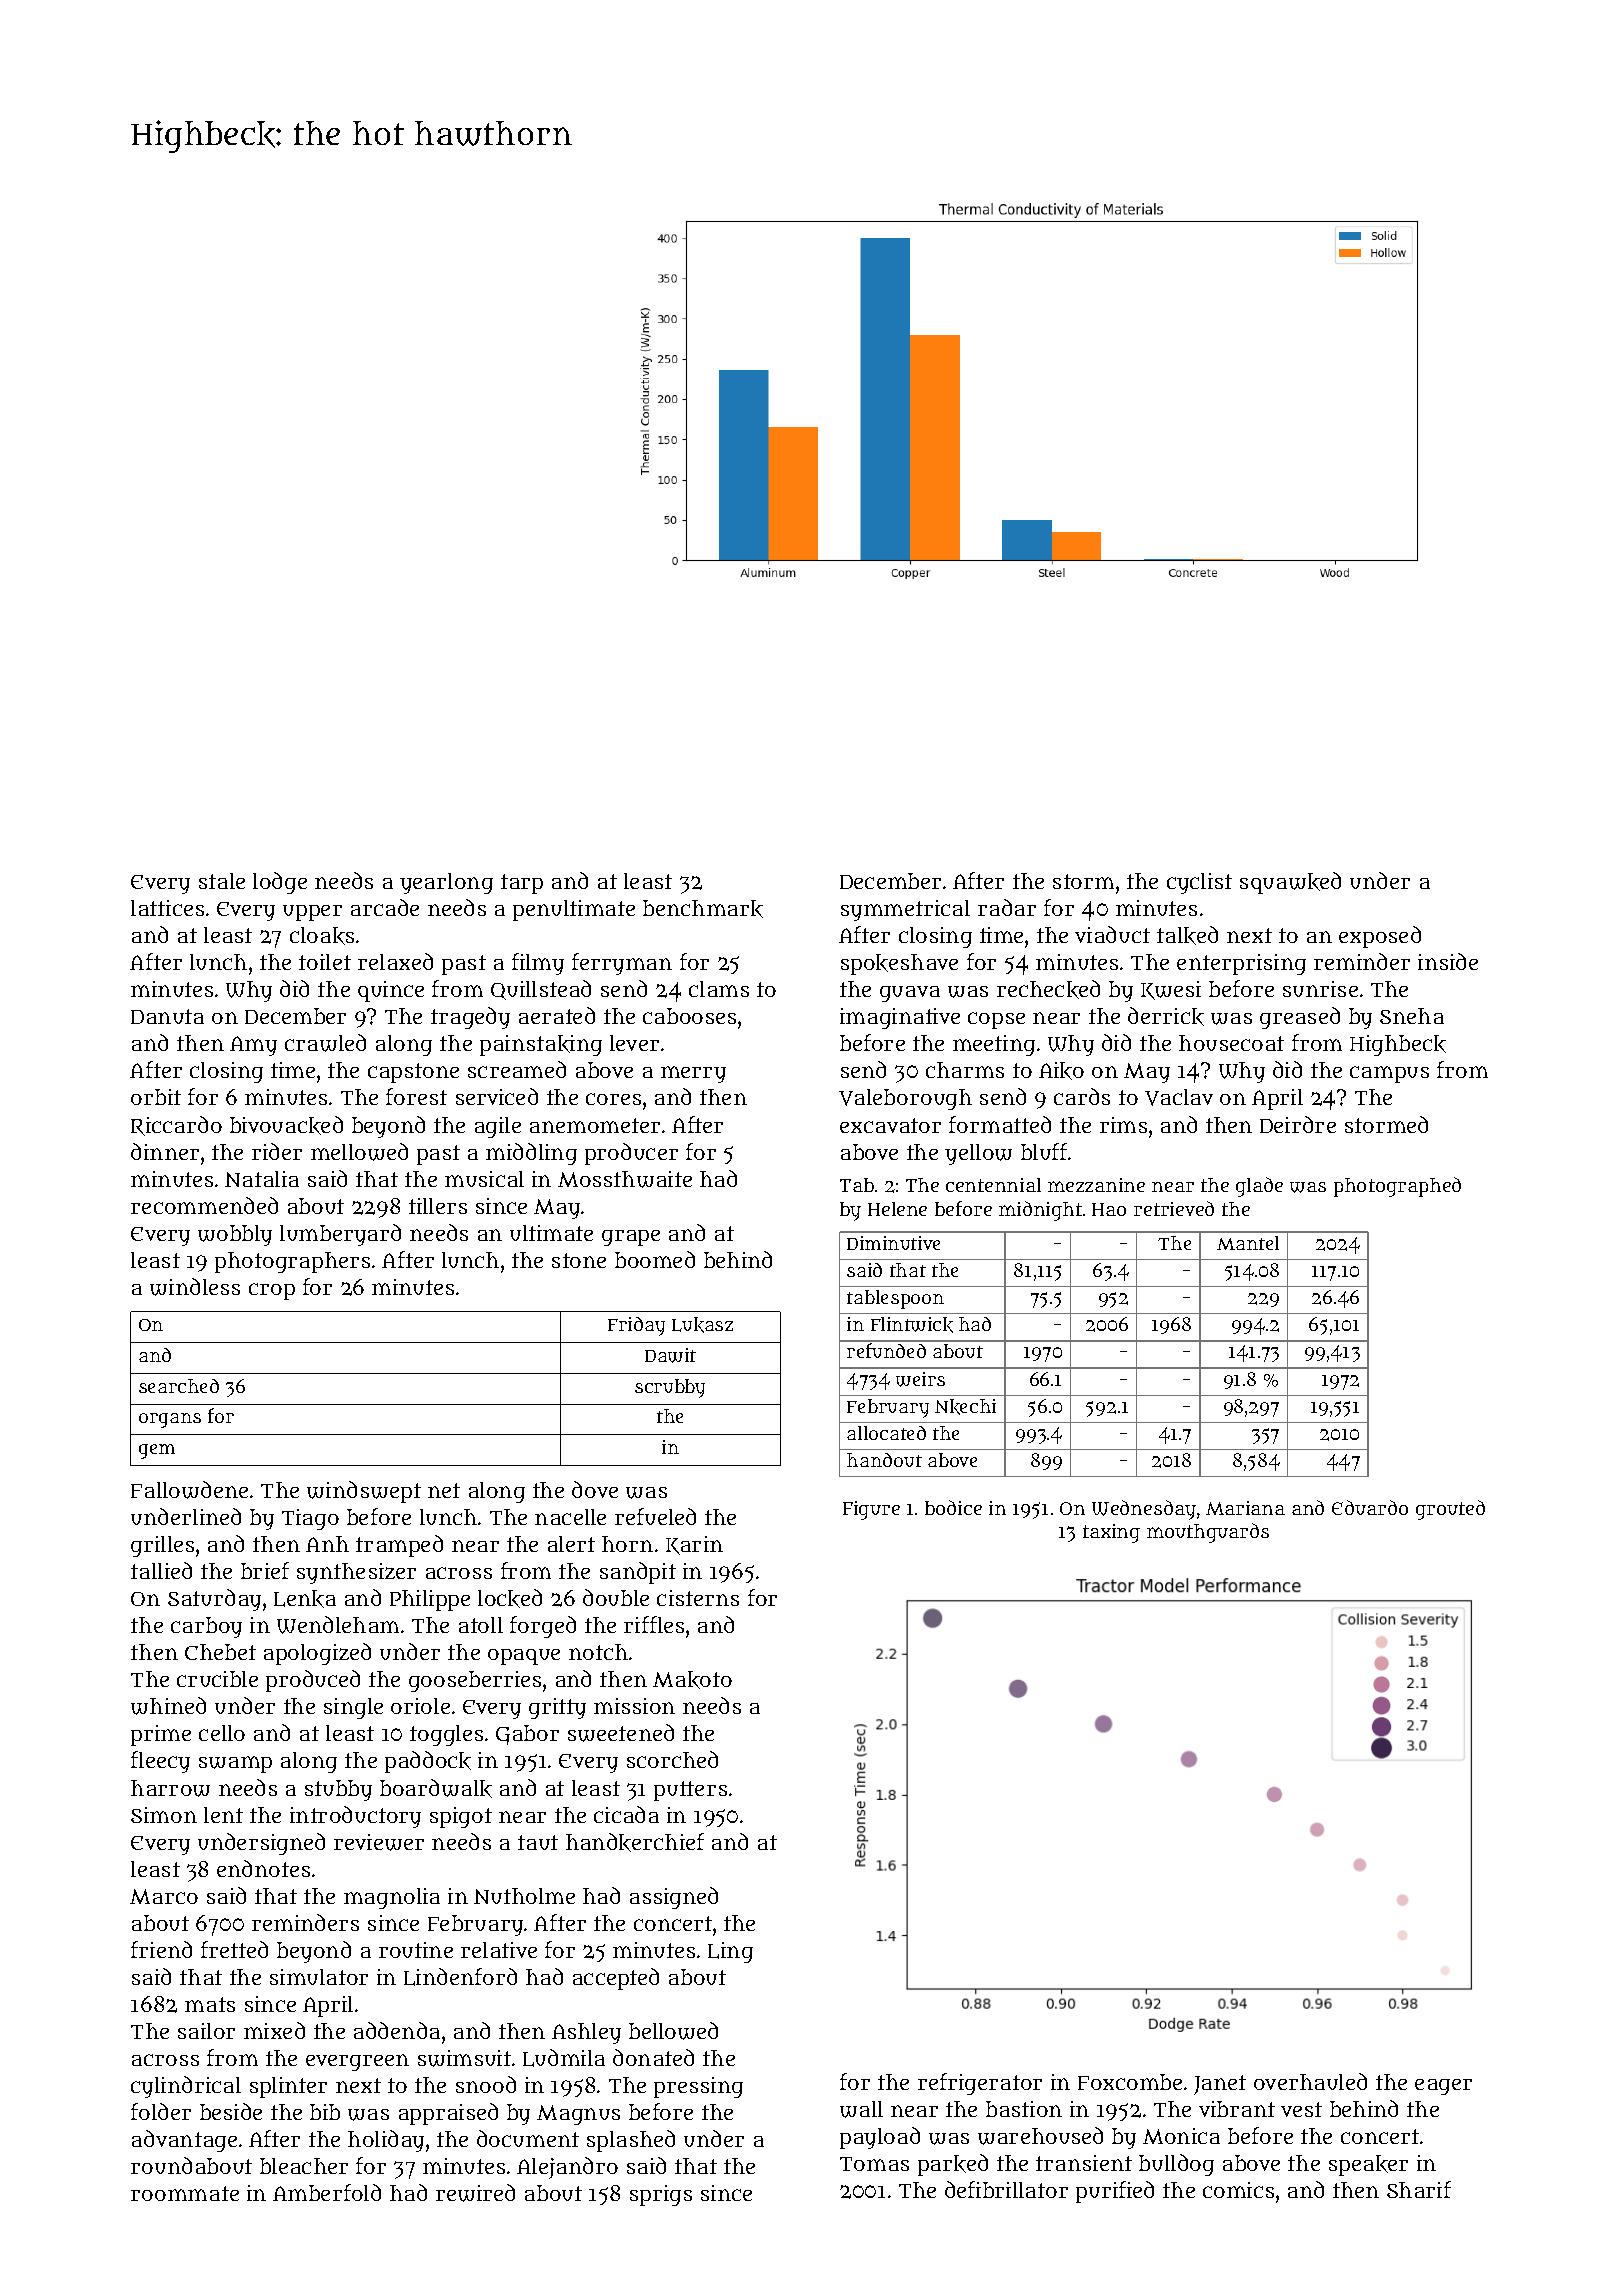 This screenshot has width=1620, height=2292. I want to click on tarp, so click(522, 884).
